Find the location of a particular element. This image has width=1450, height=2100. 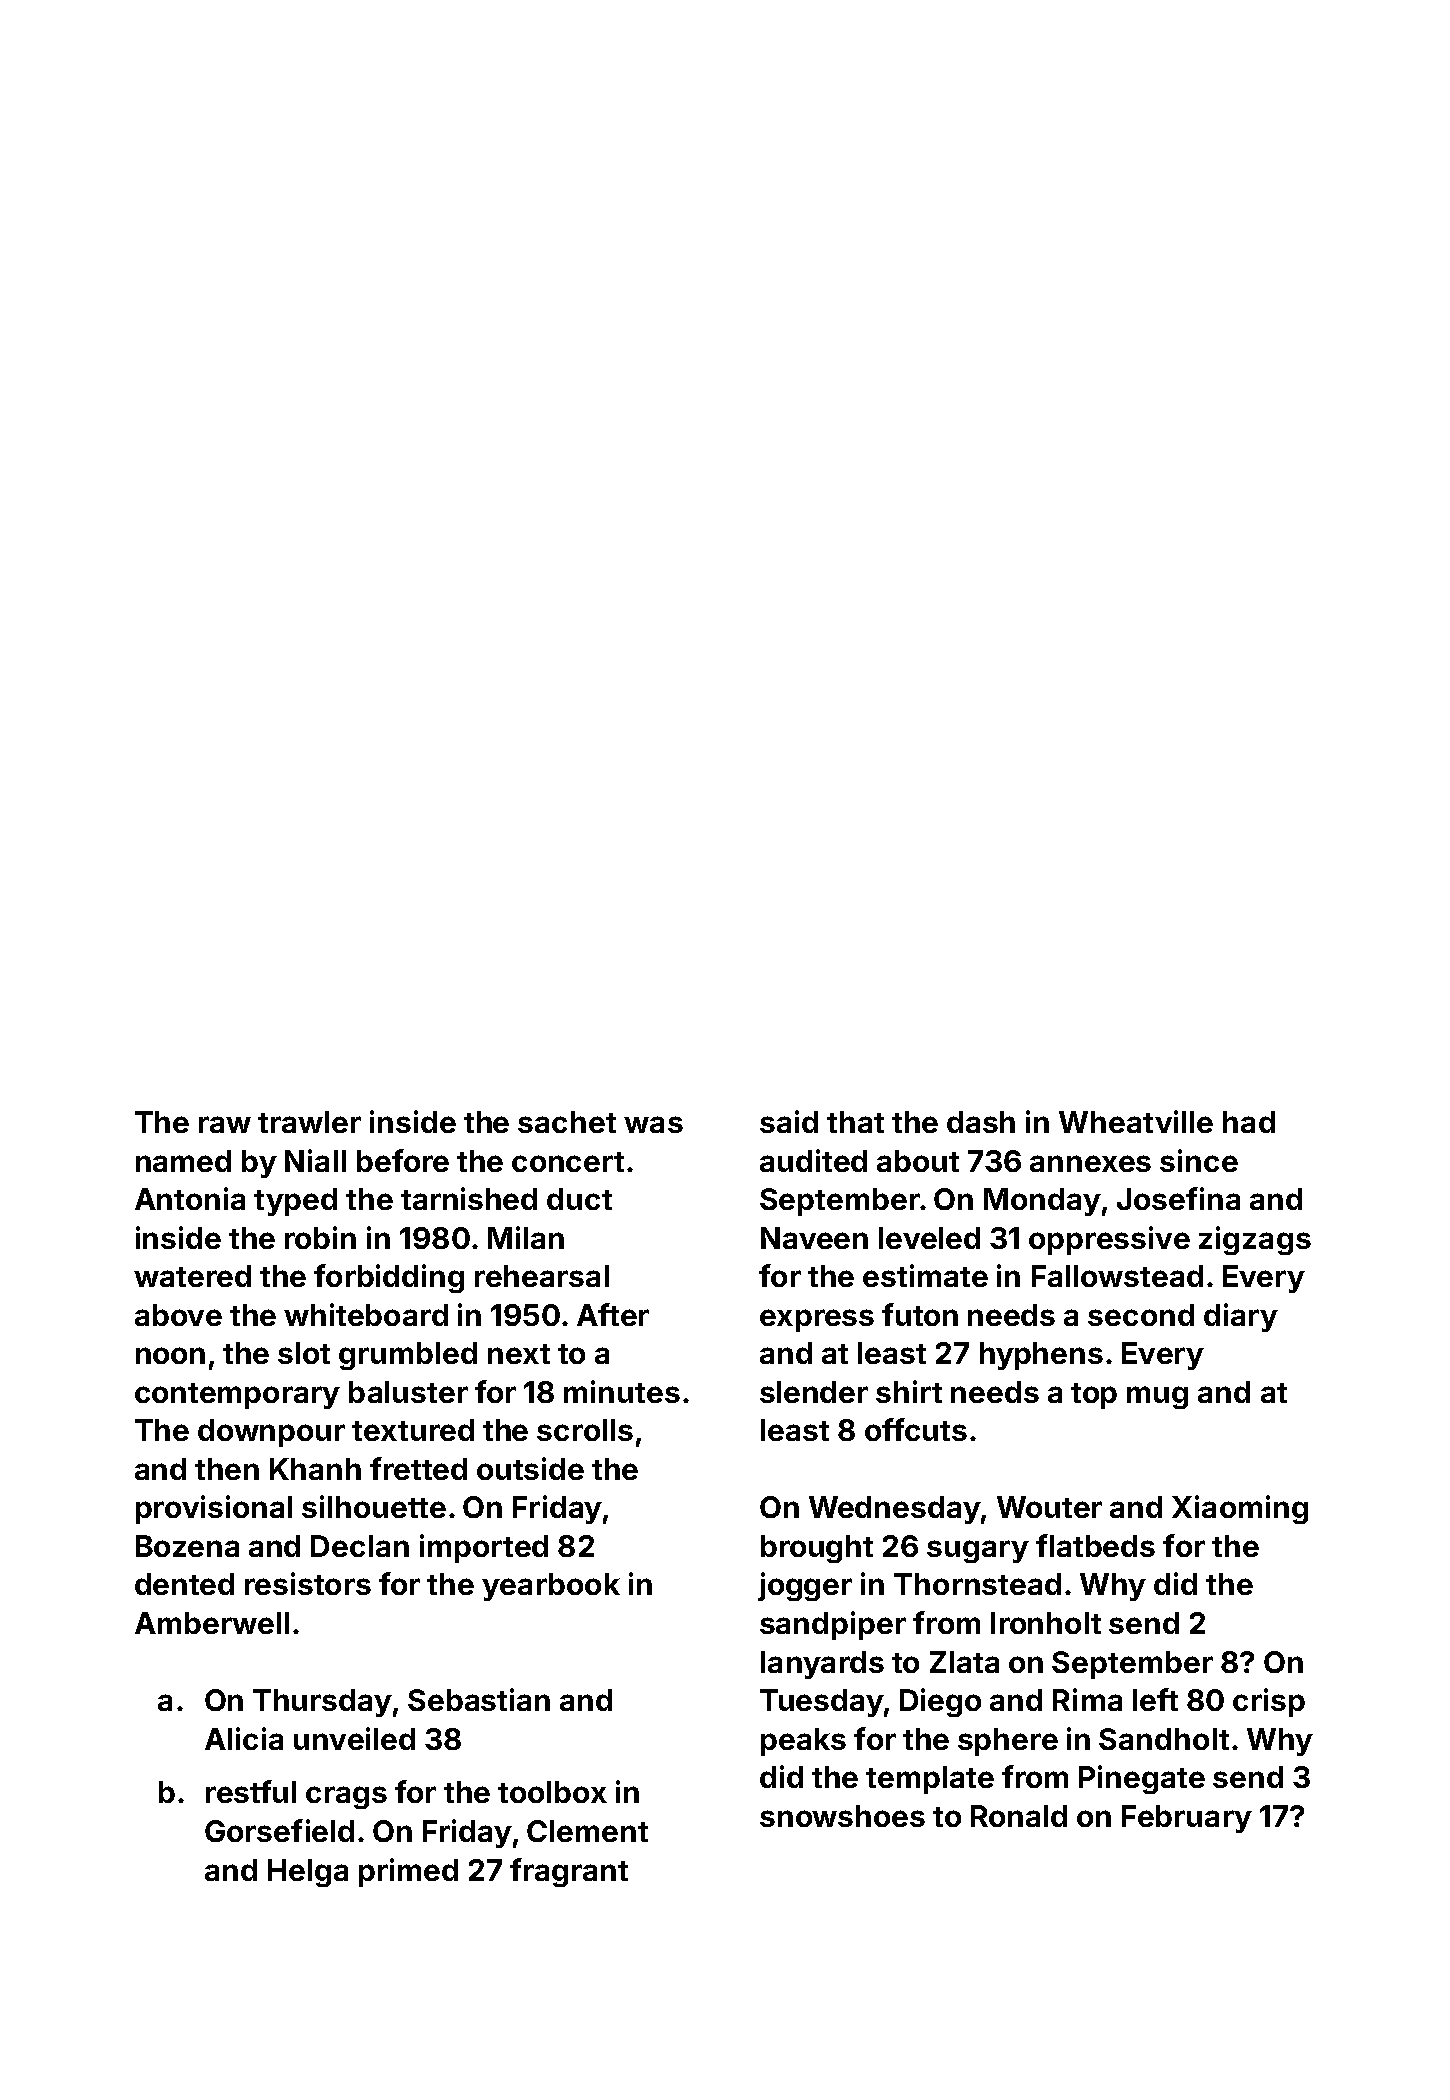

Bozena is located at coordinates (187, 1546).
